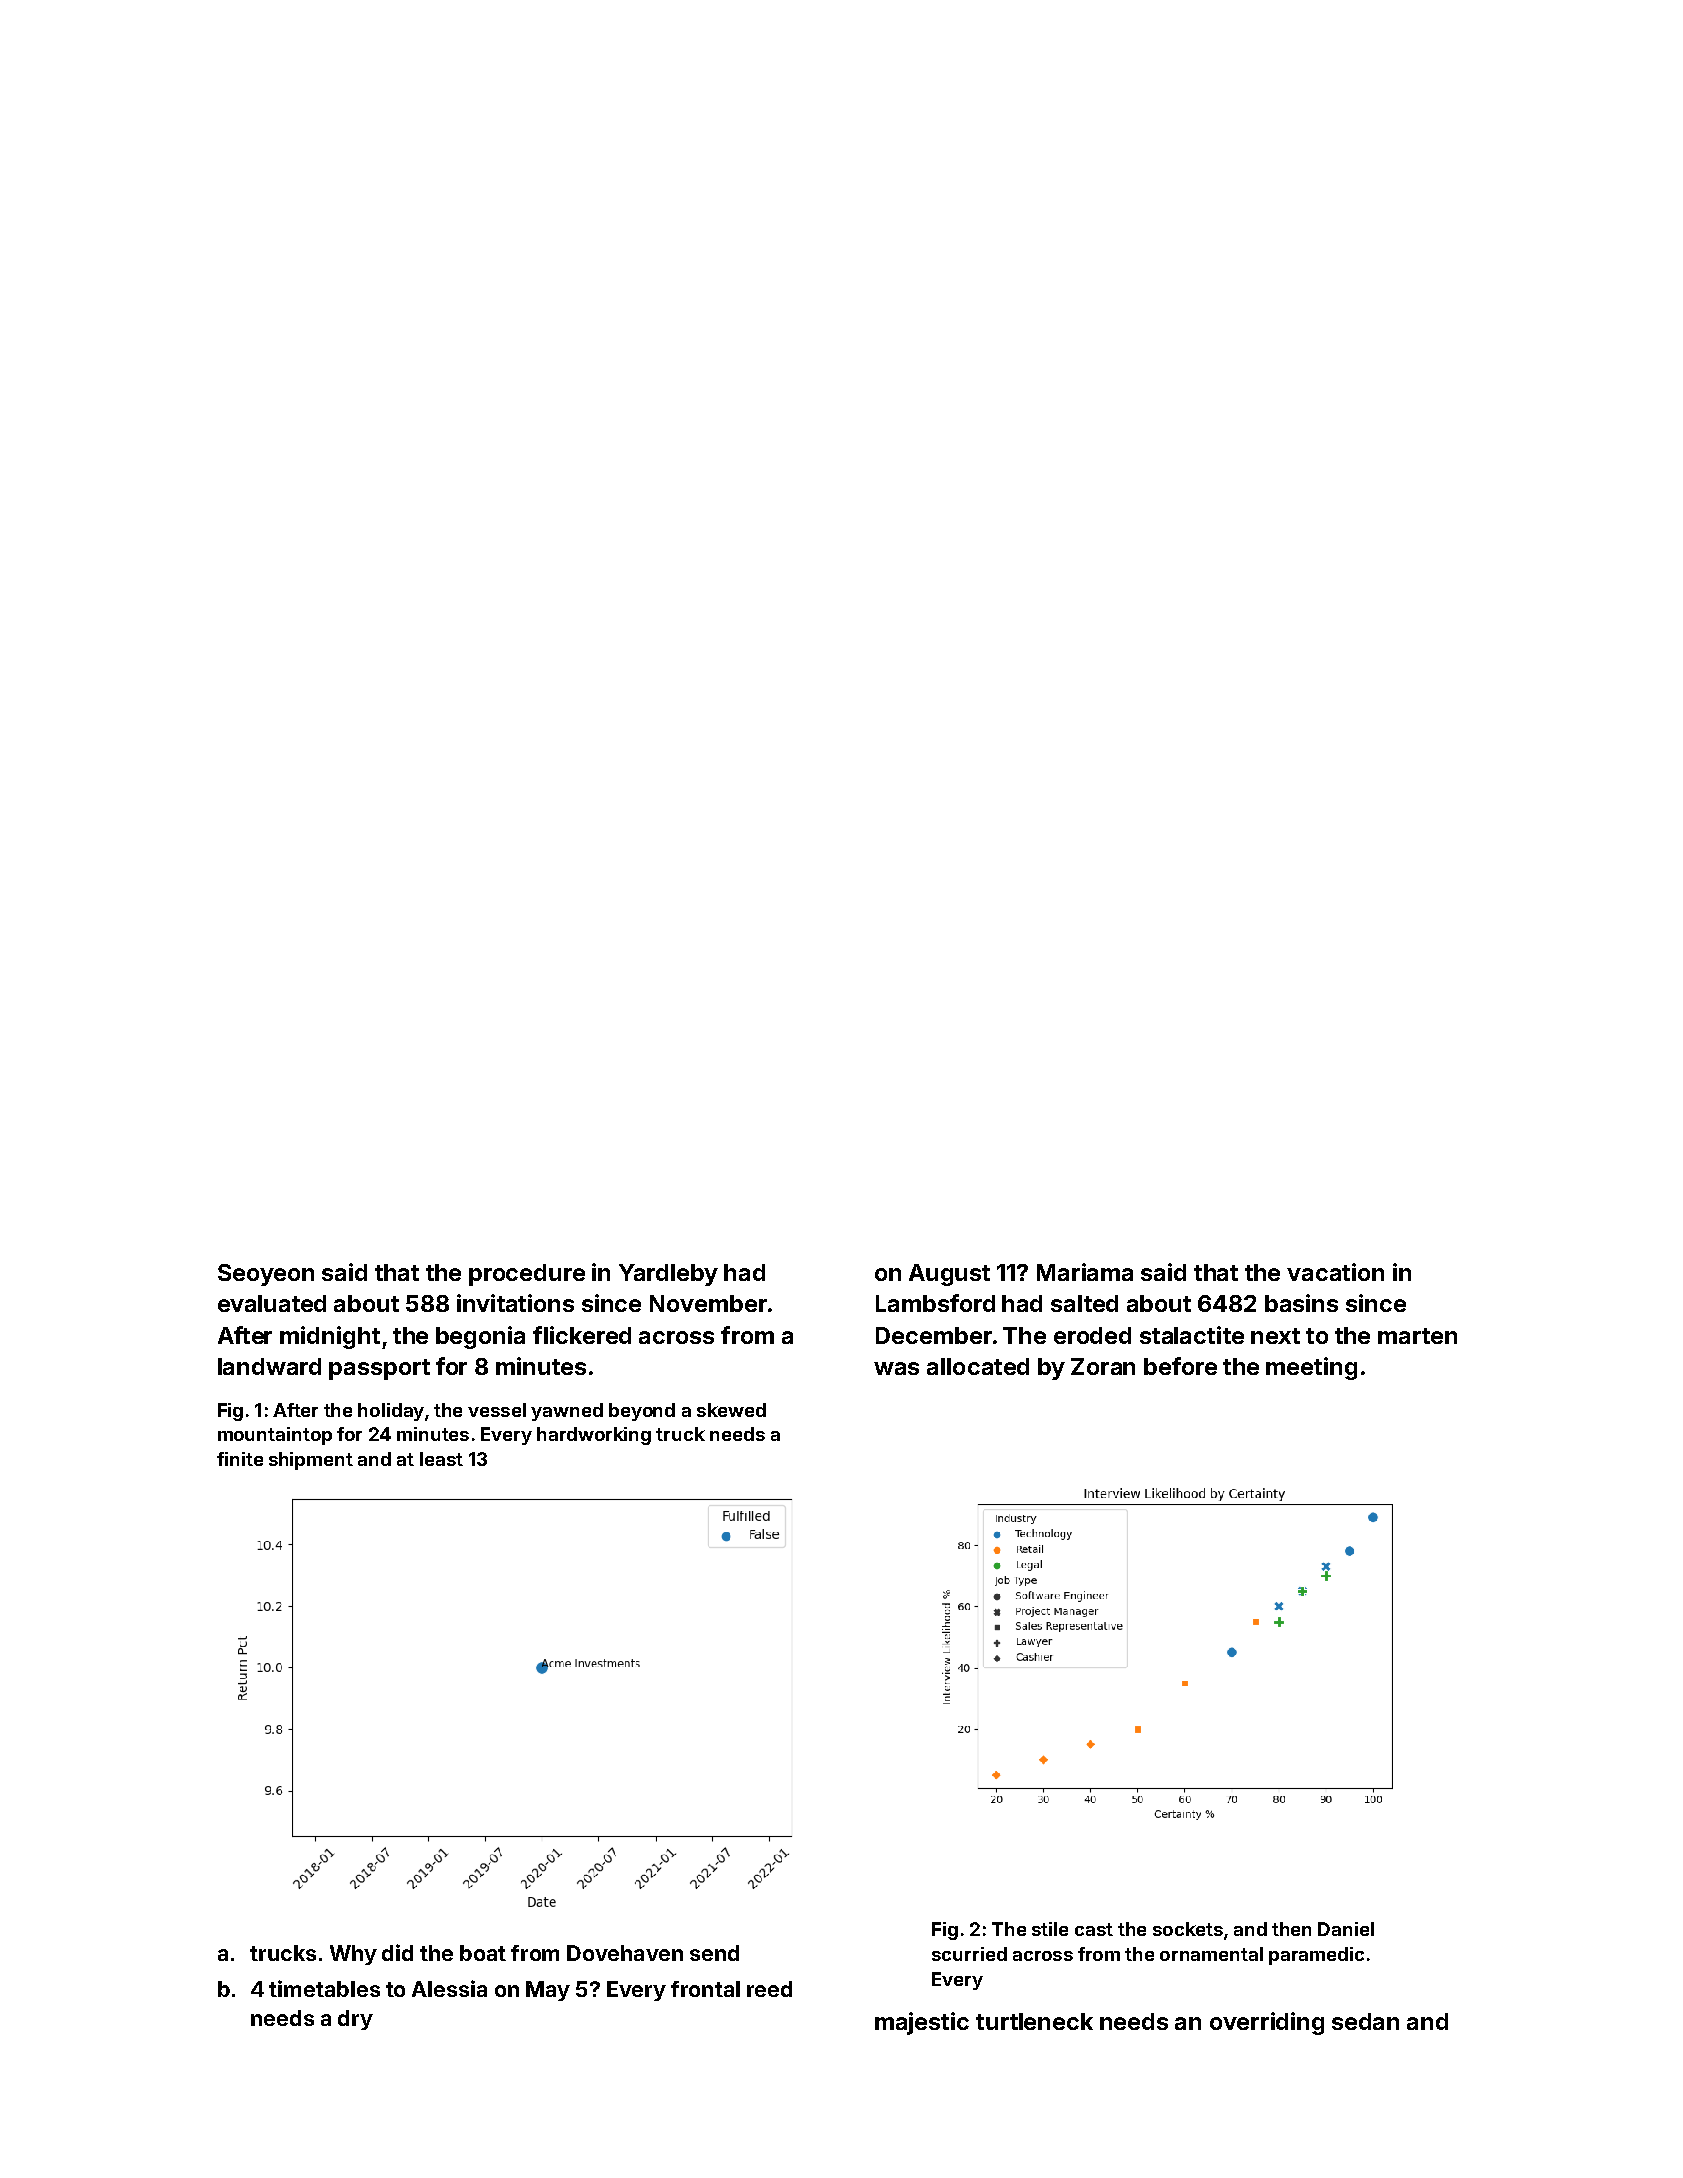  Describe the element at coordinates (1050, 1929) in the screenshot. I see `stile` at that location.
